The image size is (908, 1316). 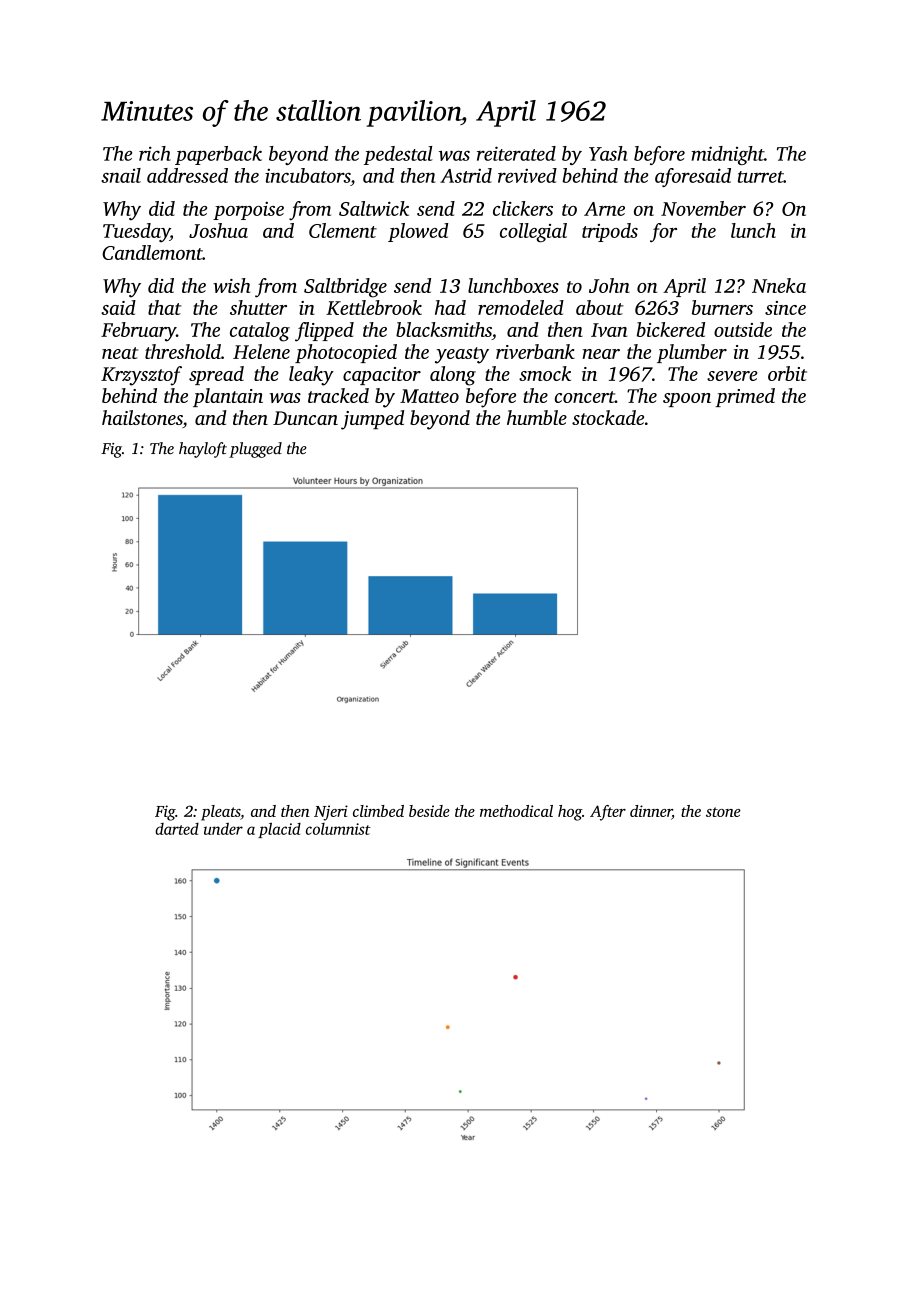 I want to click on hayloft, so click(x=203, y=450).
